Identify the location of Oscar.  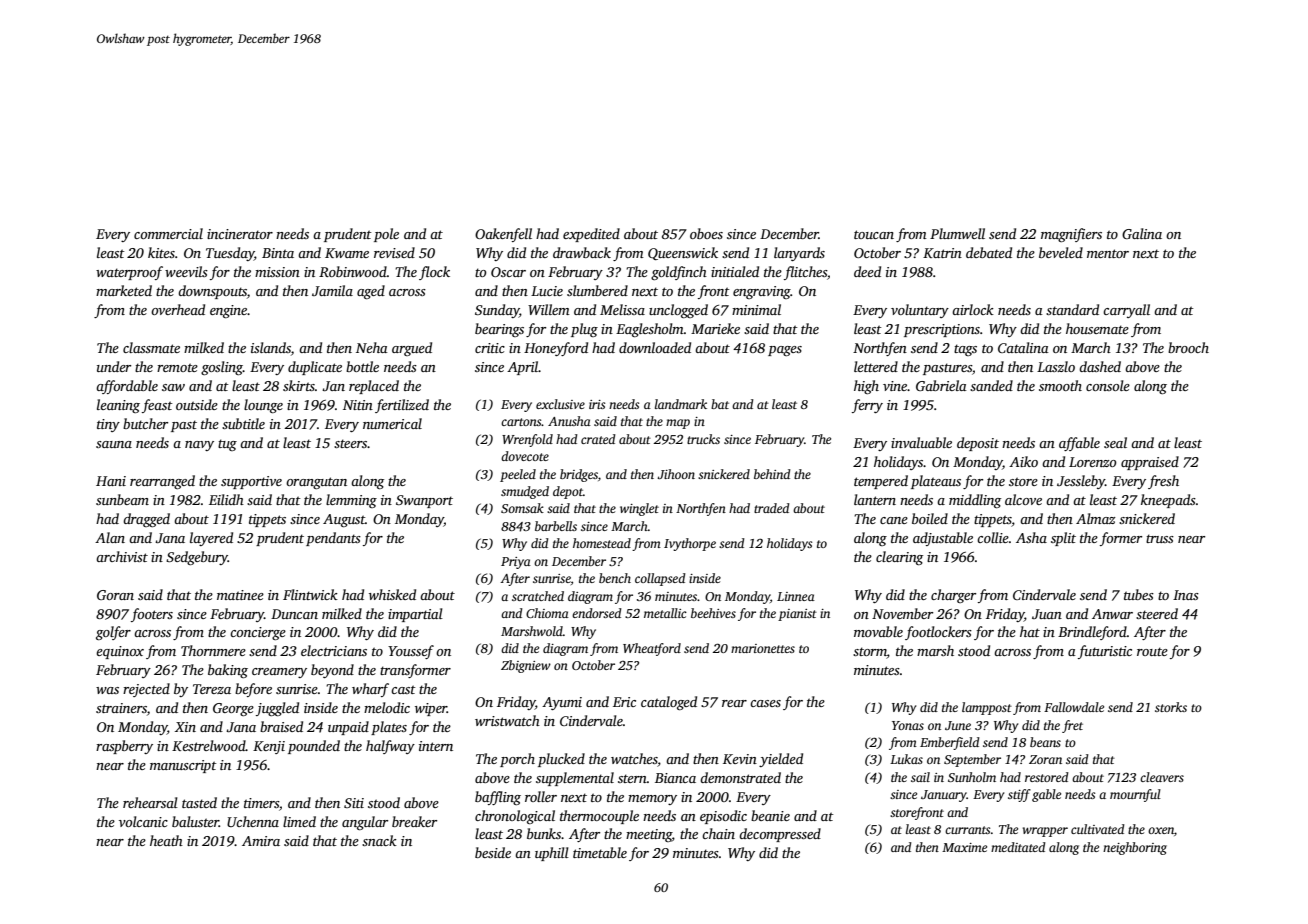
(508, 272).
